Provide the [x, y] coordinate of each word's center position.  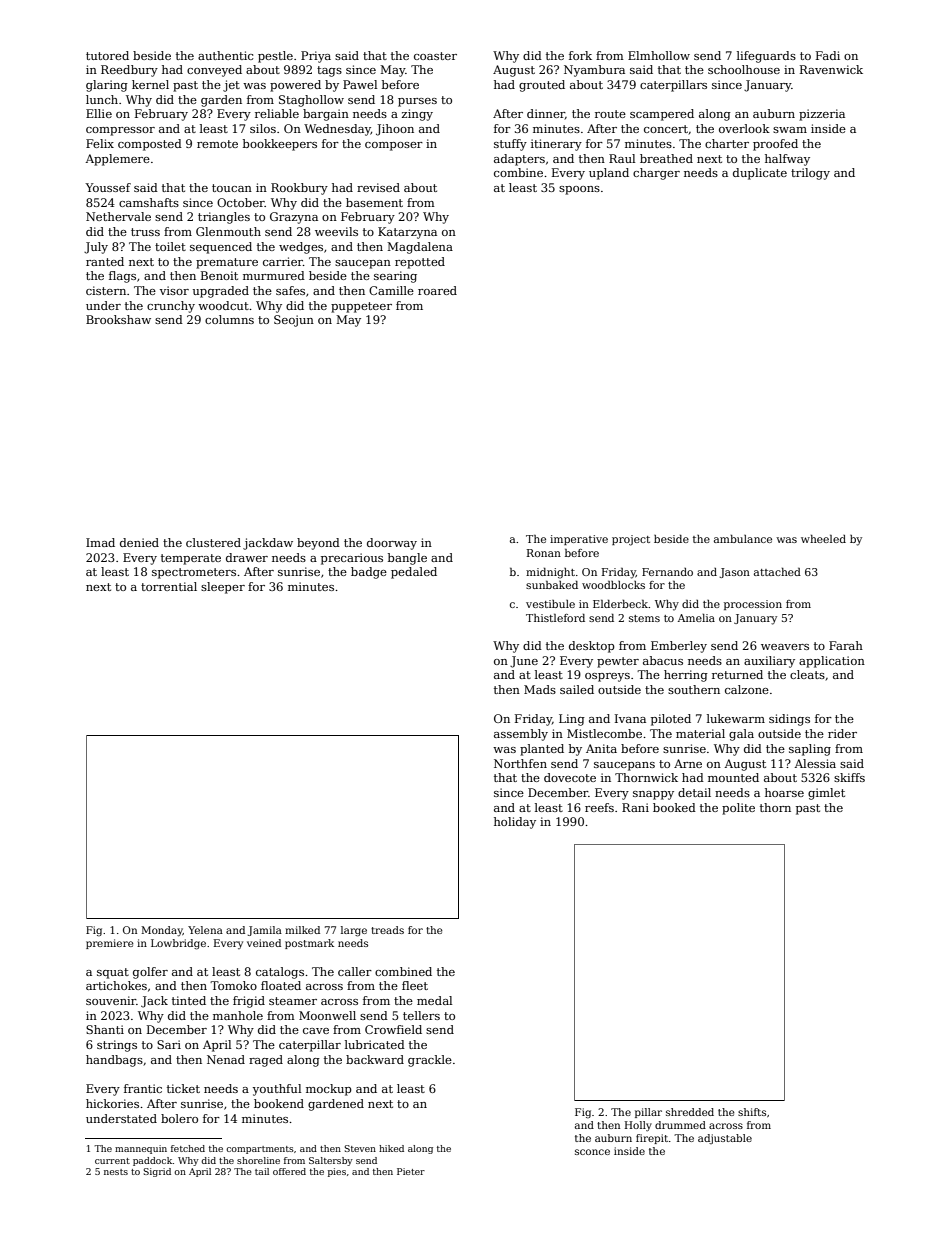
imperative [579, 540]
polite [738, 809]
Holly [638, 1126]
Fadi [828, 55]
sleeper [223, 588]
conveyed [214, 71]
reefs [599, 807]
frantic [143, 1088]
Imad [100, 542]
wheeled [823, 539]
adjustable [725, 1139]
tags [329, 71]
